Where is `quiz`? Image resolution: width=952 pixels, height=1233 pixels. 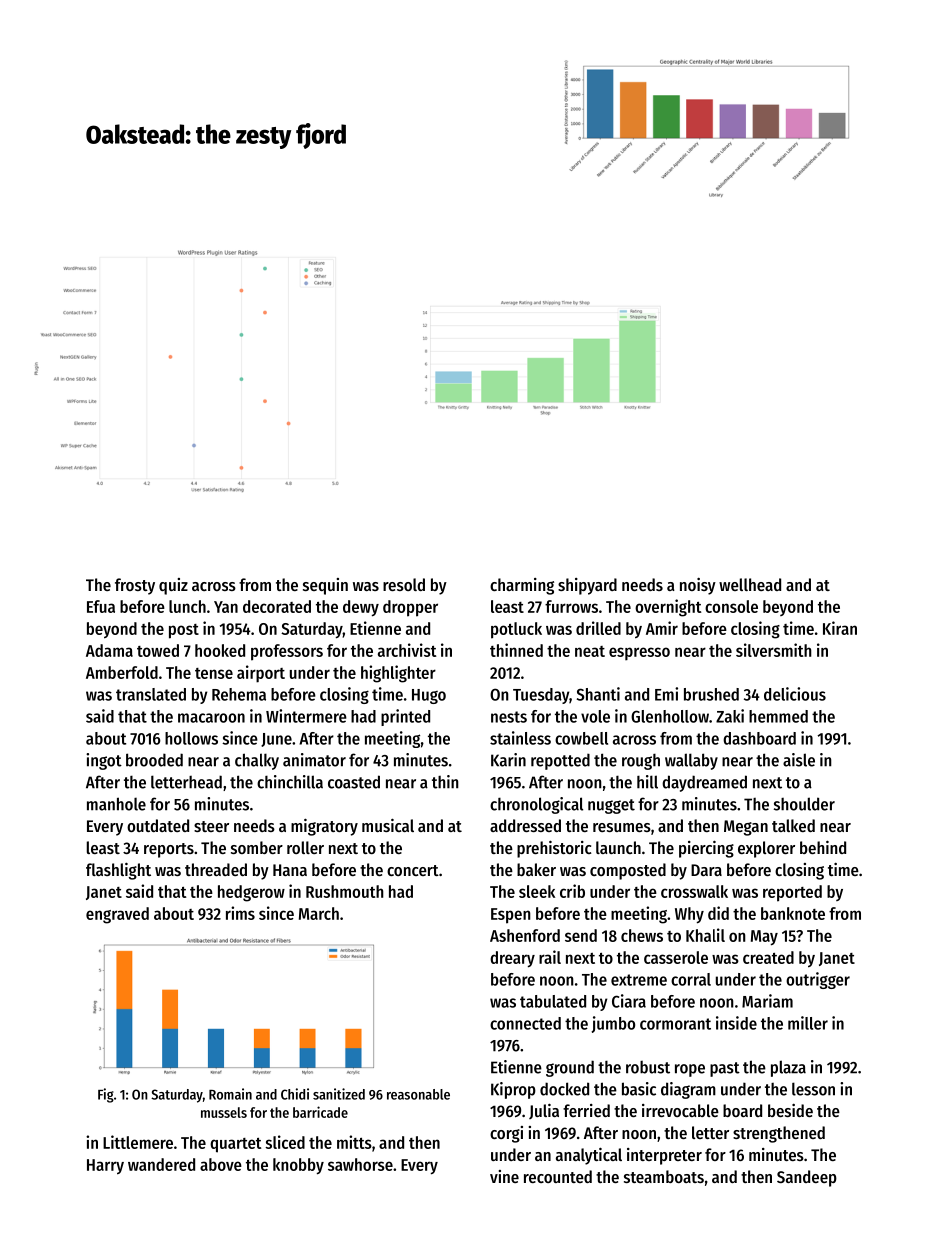
quiz is located at coordinates (173, 586).
